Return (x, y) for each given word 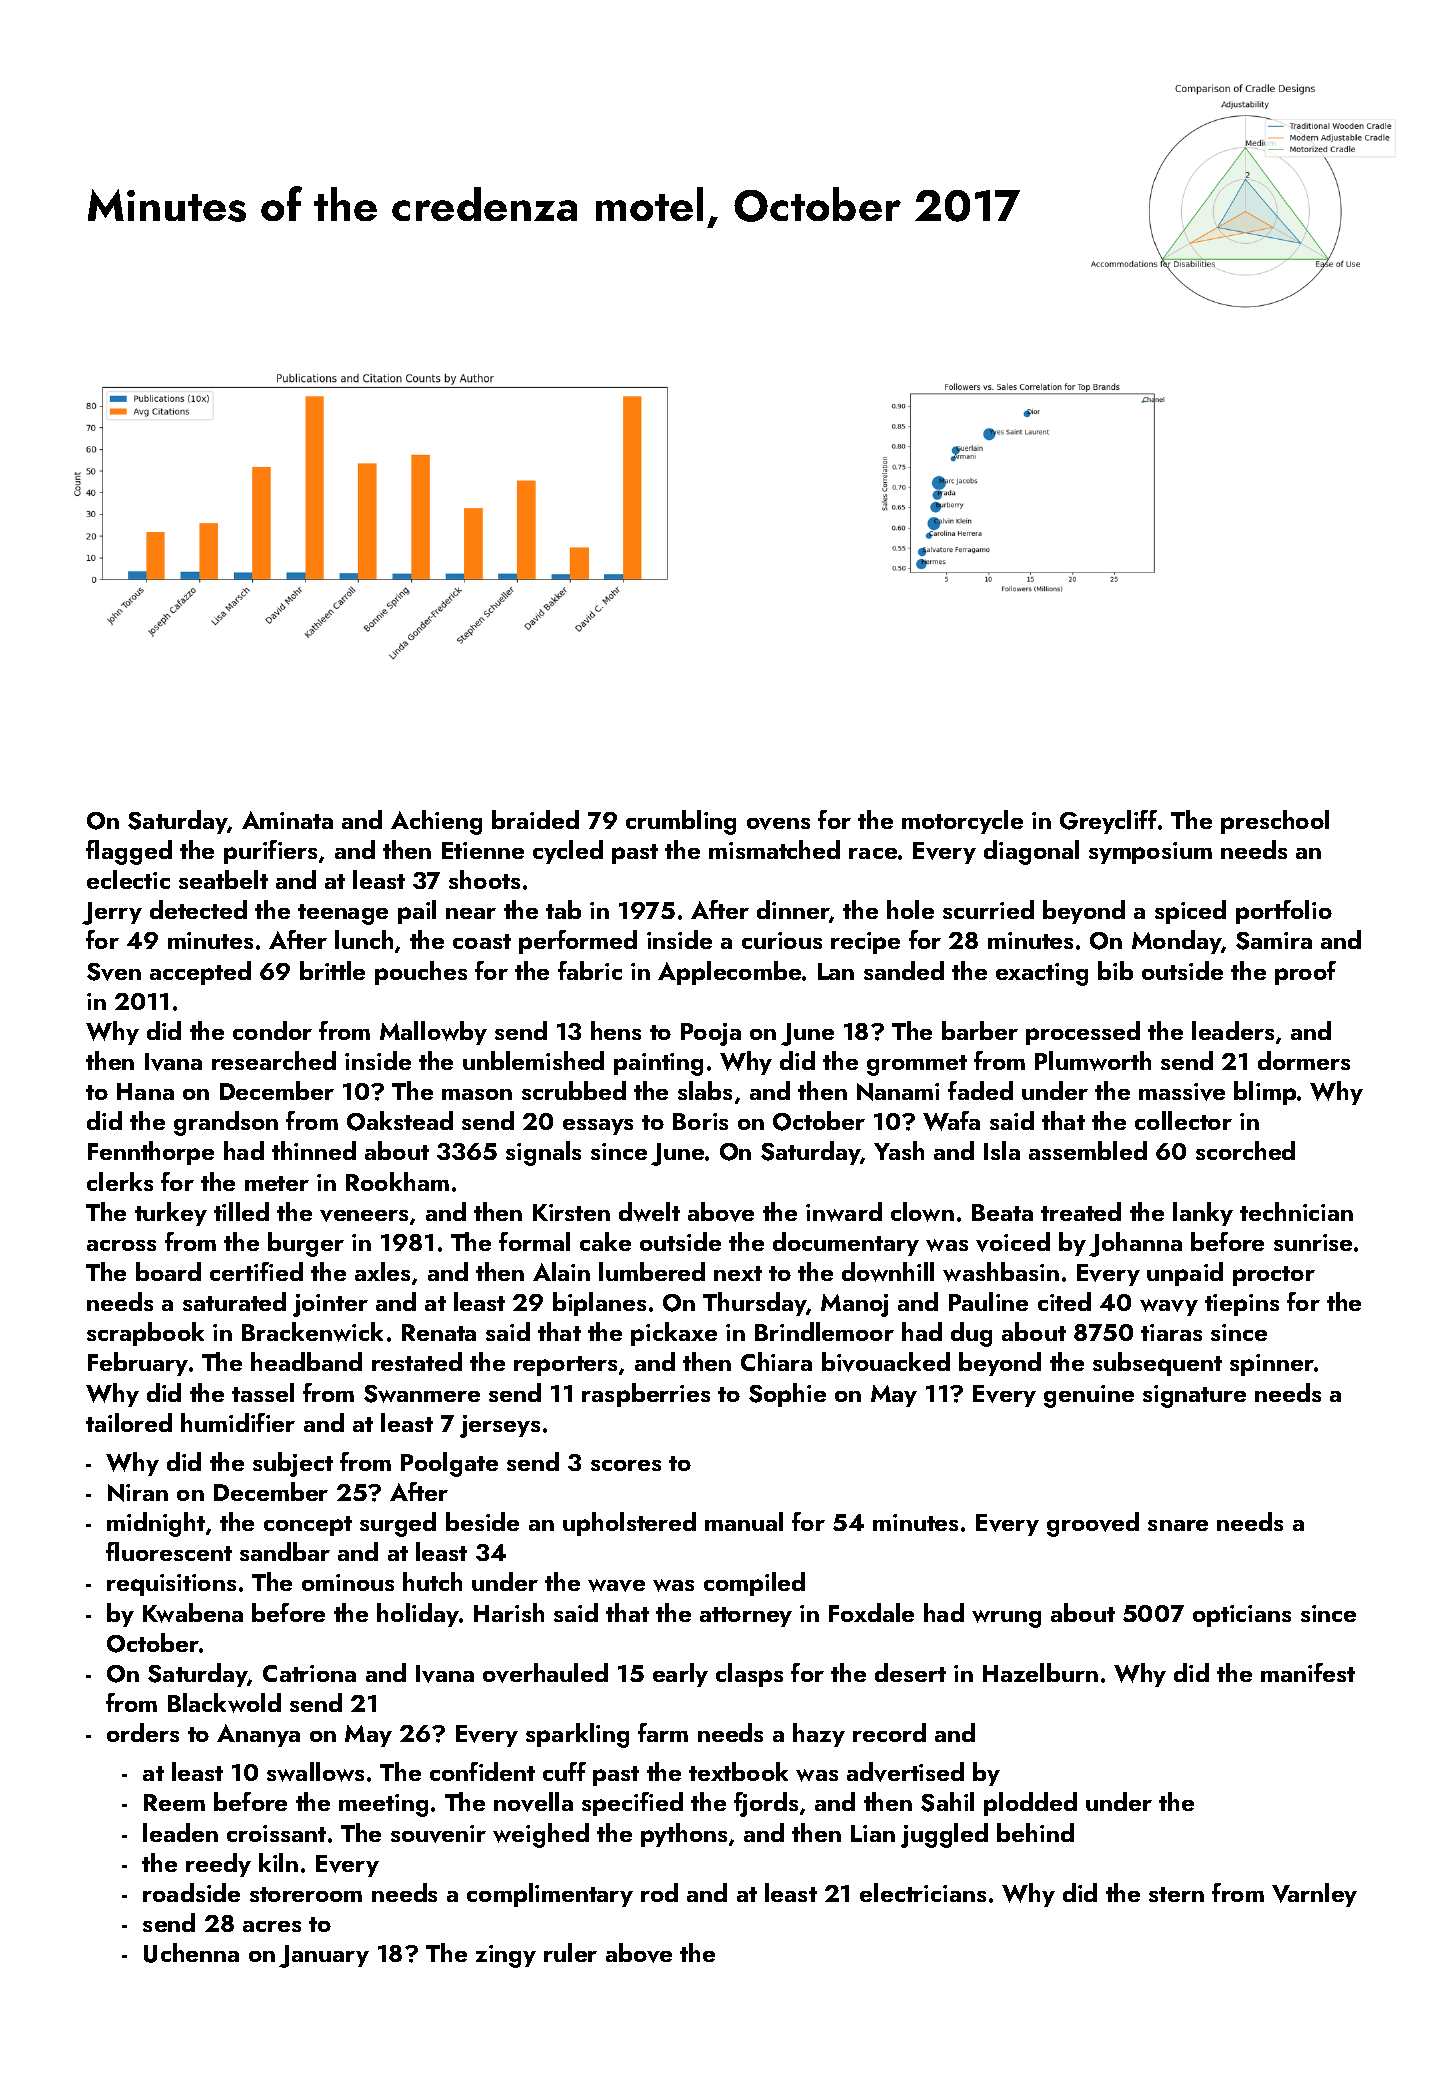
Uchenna (191, 1953)
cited (1064, 1301)
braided (535, 819)
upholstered (629, 1524)
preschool (1275, 822)
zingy (506, 1956)
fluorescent (169, 1551)
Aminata (287, 820)
